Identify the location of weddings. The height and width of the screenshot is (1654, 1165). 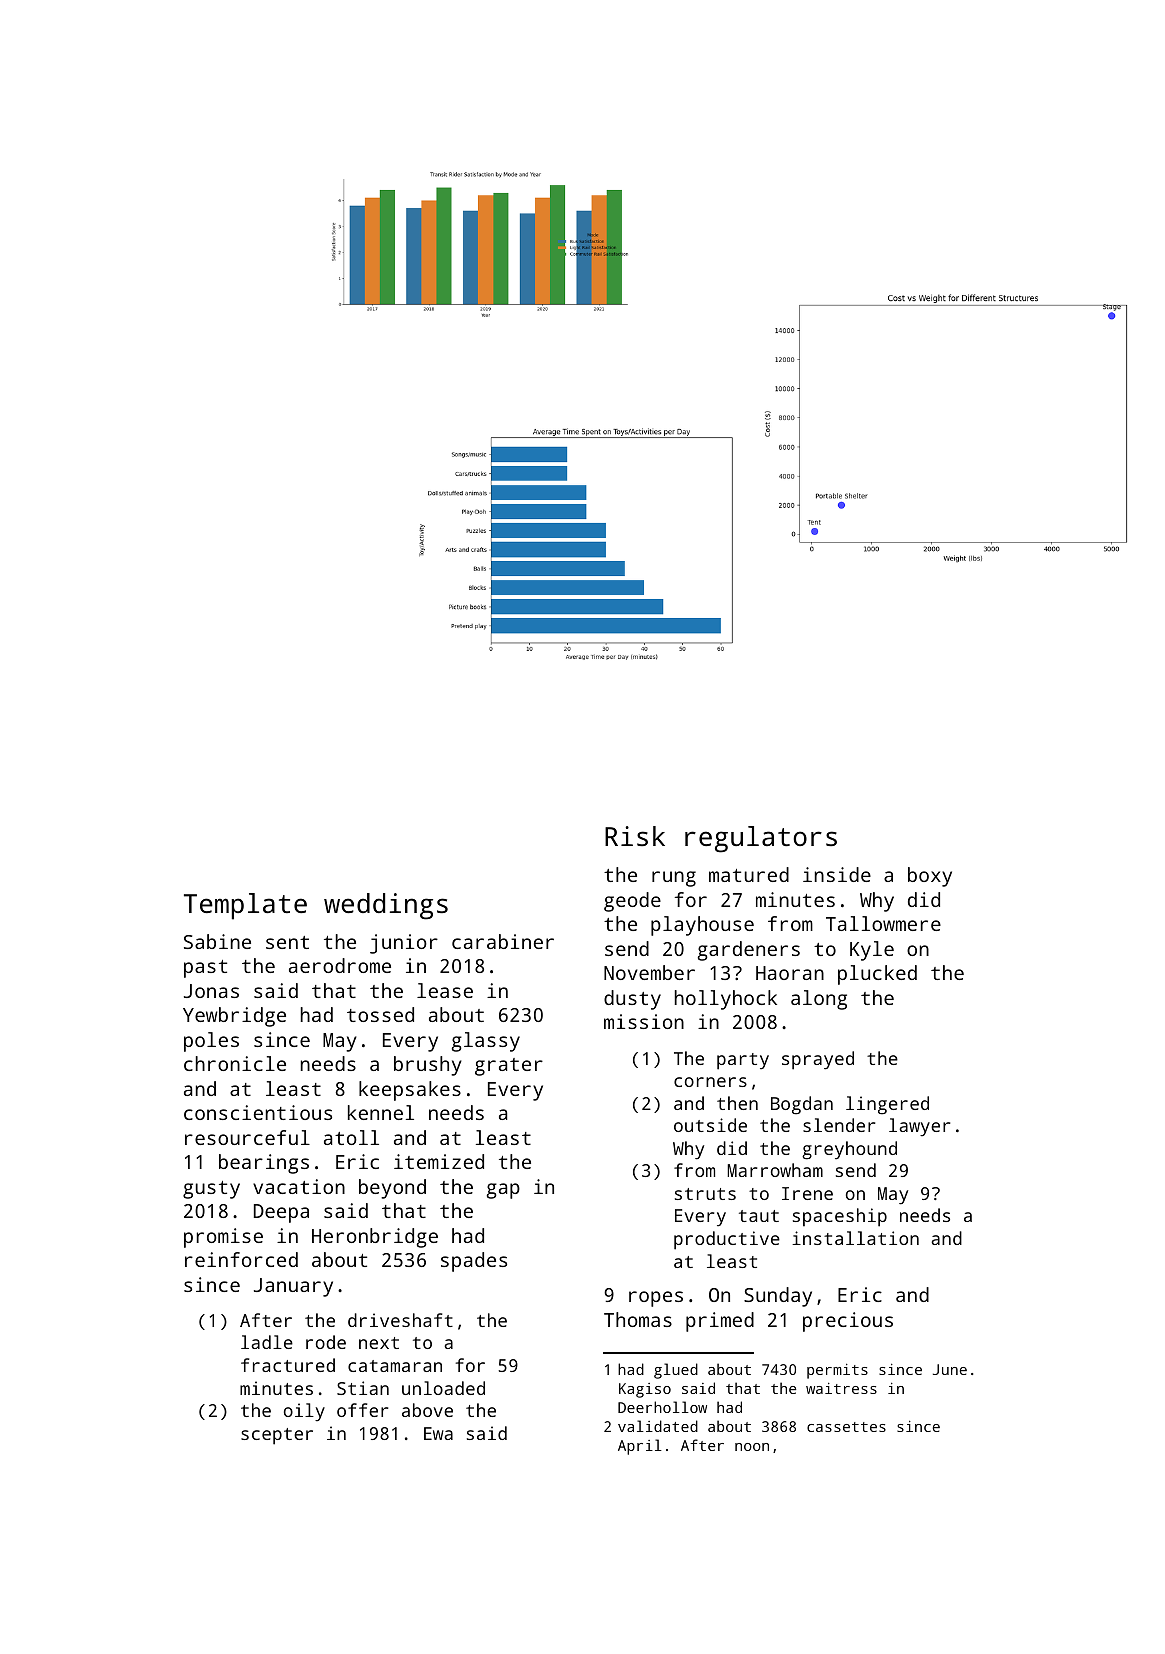
(386, 906).
